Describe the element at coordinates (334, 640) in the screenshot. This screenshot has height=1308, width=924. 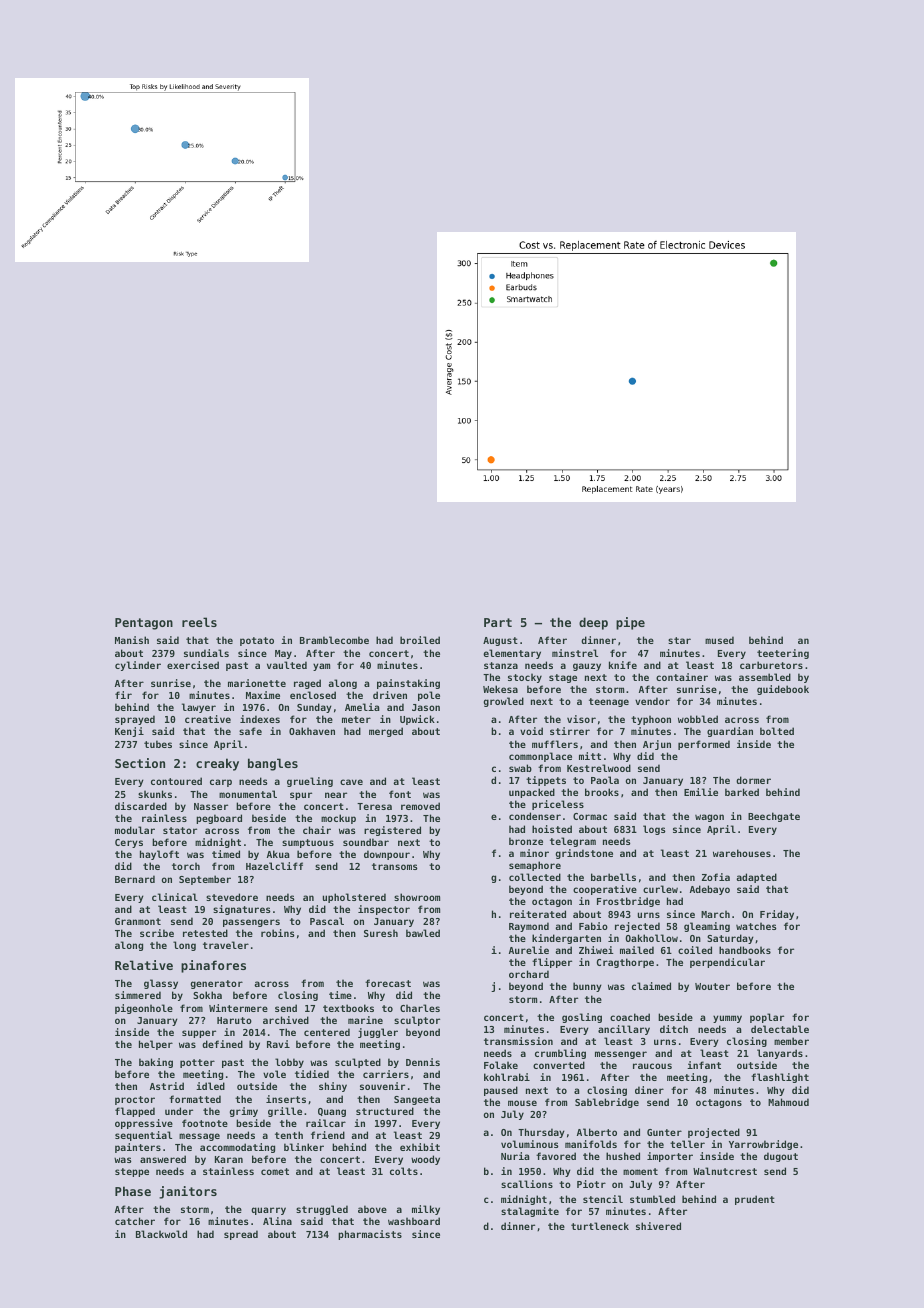
I see `Bramblecombe` at that location.
